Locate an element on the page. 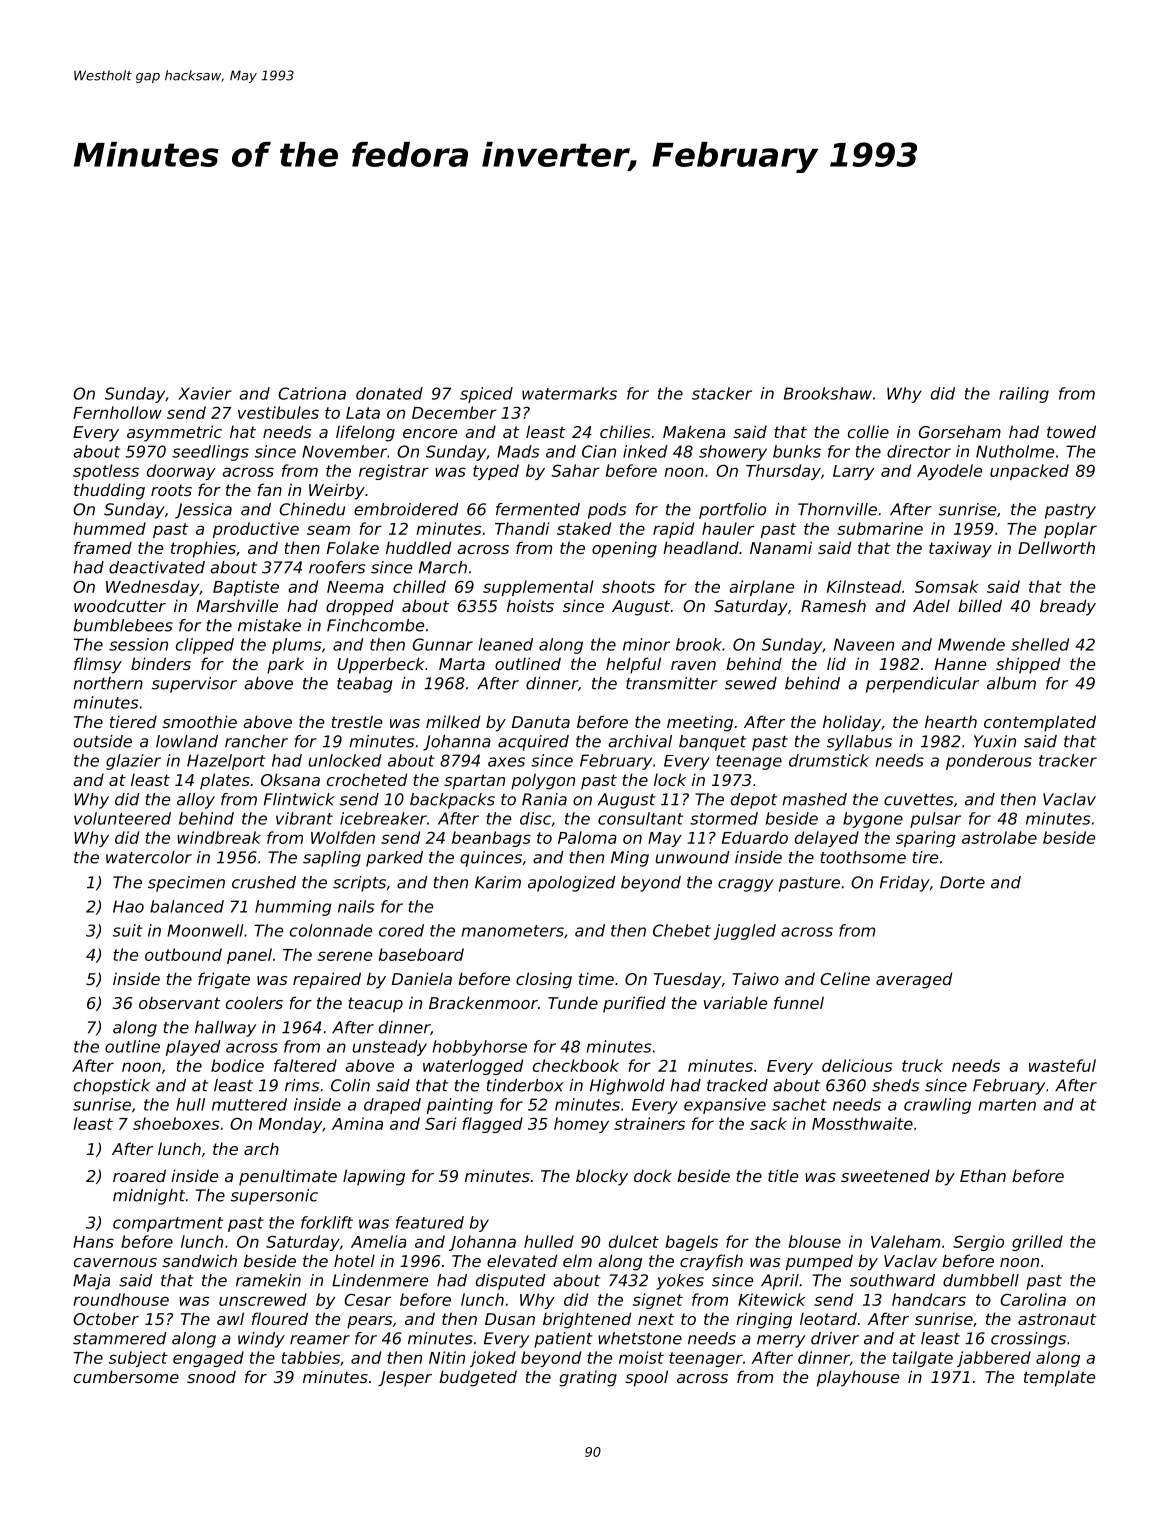  hauler is located at coordinates (728, 528).
